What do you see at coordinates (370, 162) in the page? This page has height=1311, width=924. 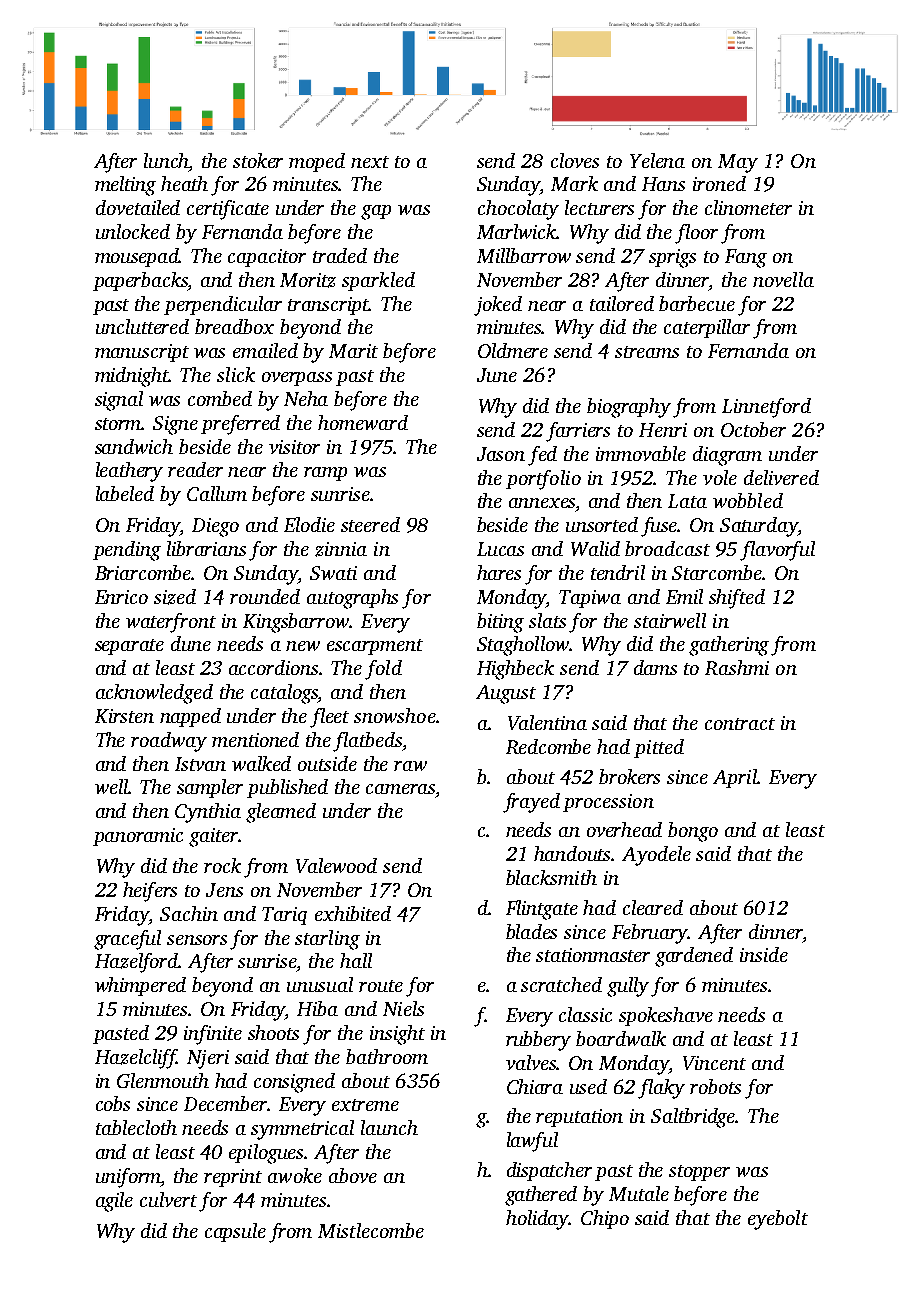 I see `next` at bounding box center [370, 162].
